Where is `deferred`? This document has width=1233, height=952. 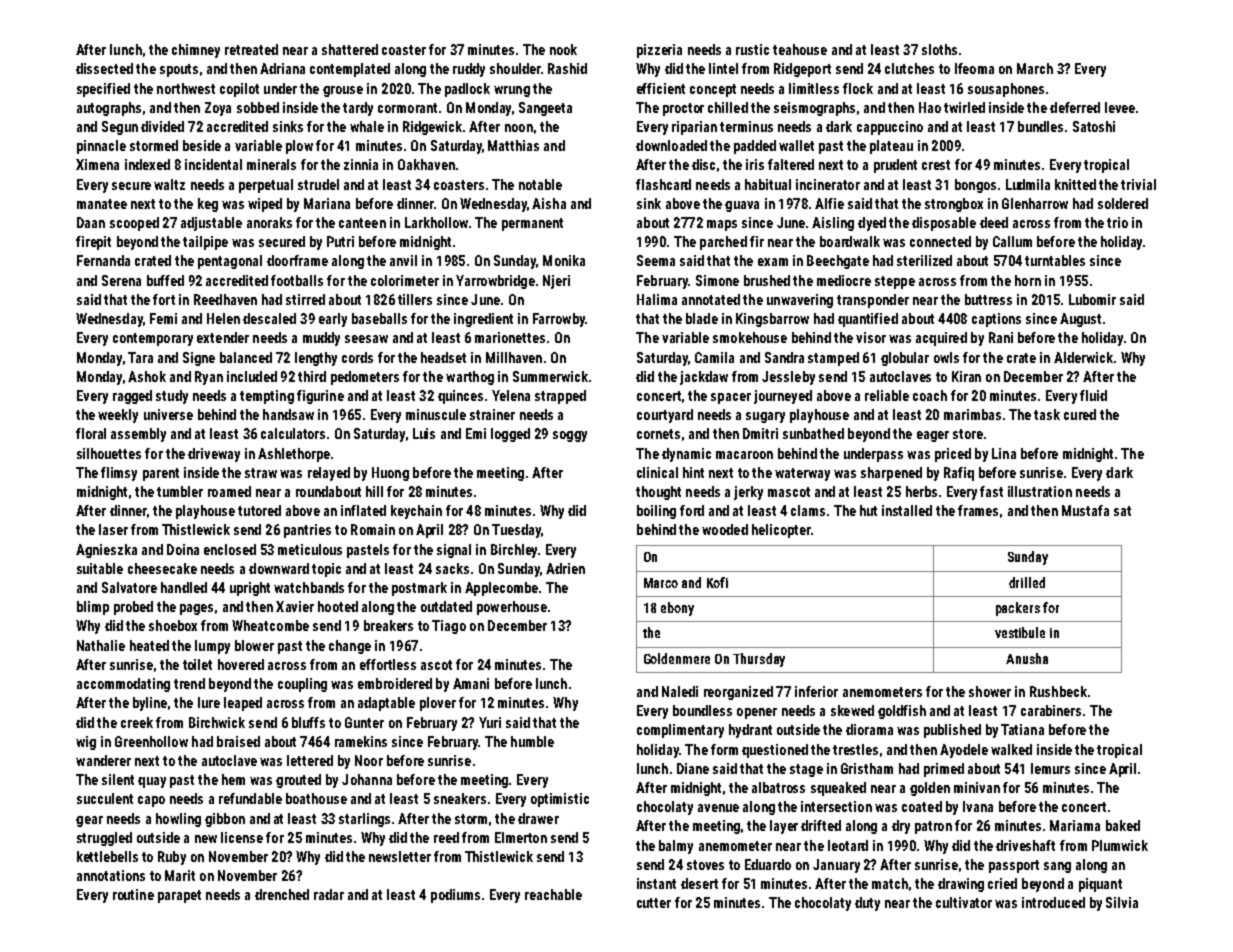 deferred is located at coordinates (1075, 107).
